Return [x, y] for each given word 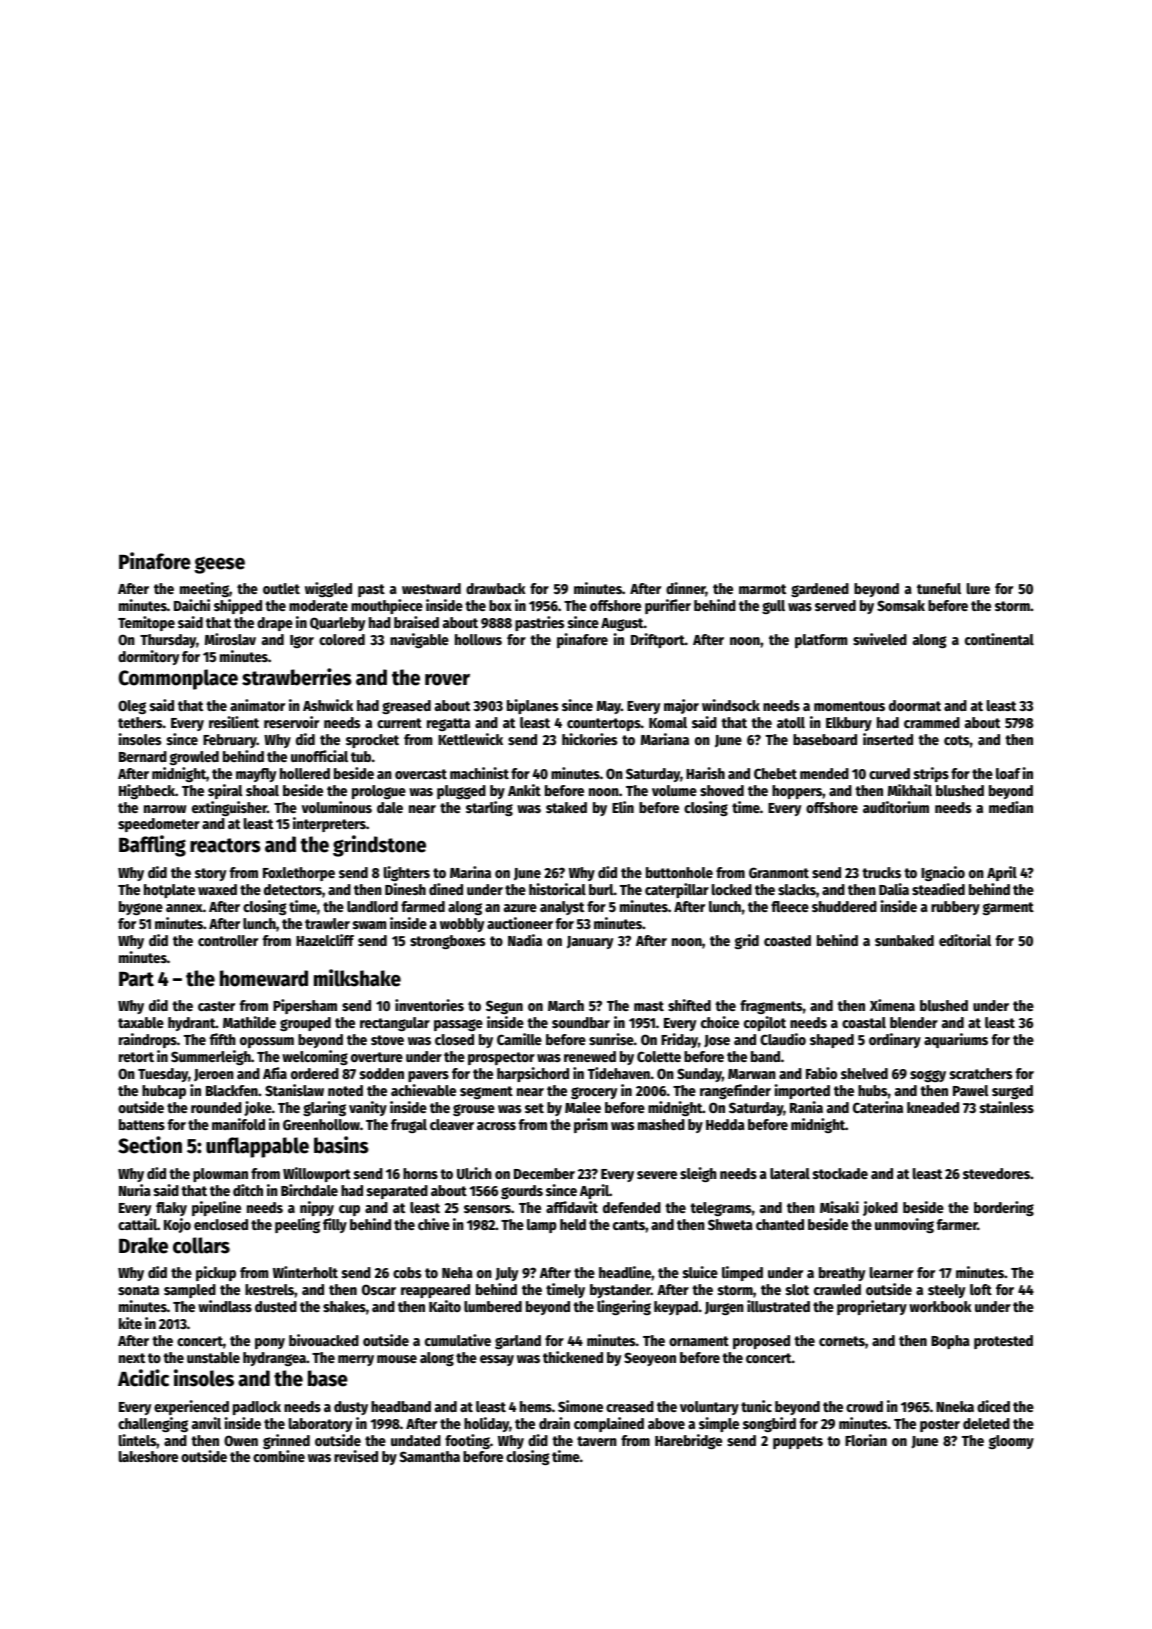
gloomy [1011, 1442]
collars [201, 1245]
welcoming [315, 1057]
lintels [138, 1440]
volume [674, 790]
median [1011, 807]
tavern [597, 1441]
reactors [225, 845]
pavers [428, 1076]
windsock [731, 705]
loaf [1008, 773]
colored [342, 639]
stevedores [996, 1173]
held [573, 1224]
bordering [1004, 1208]
